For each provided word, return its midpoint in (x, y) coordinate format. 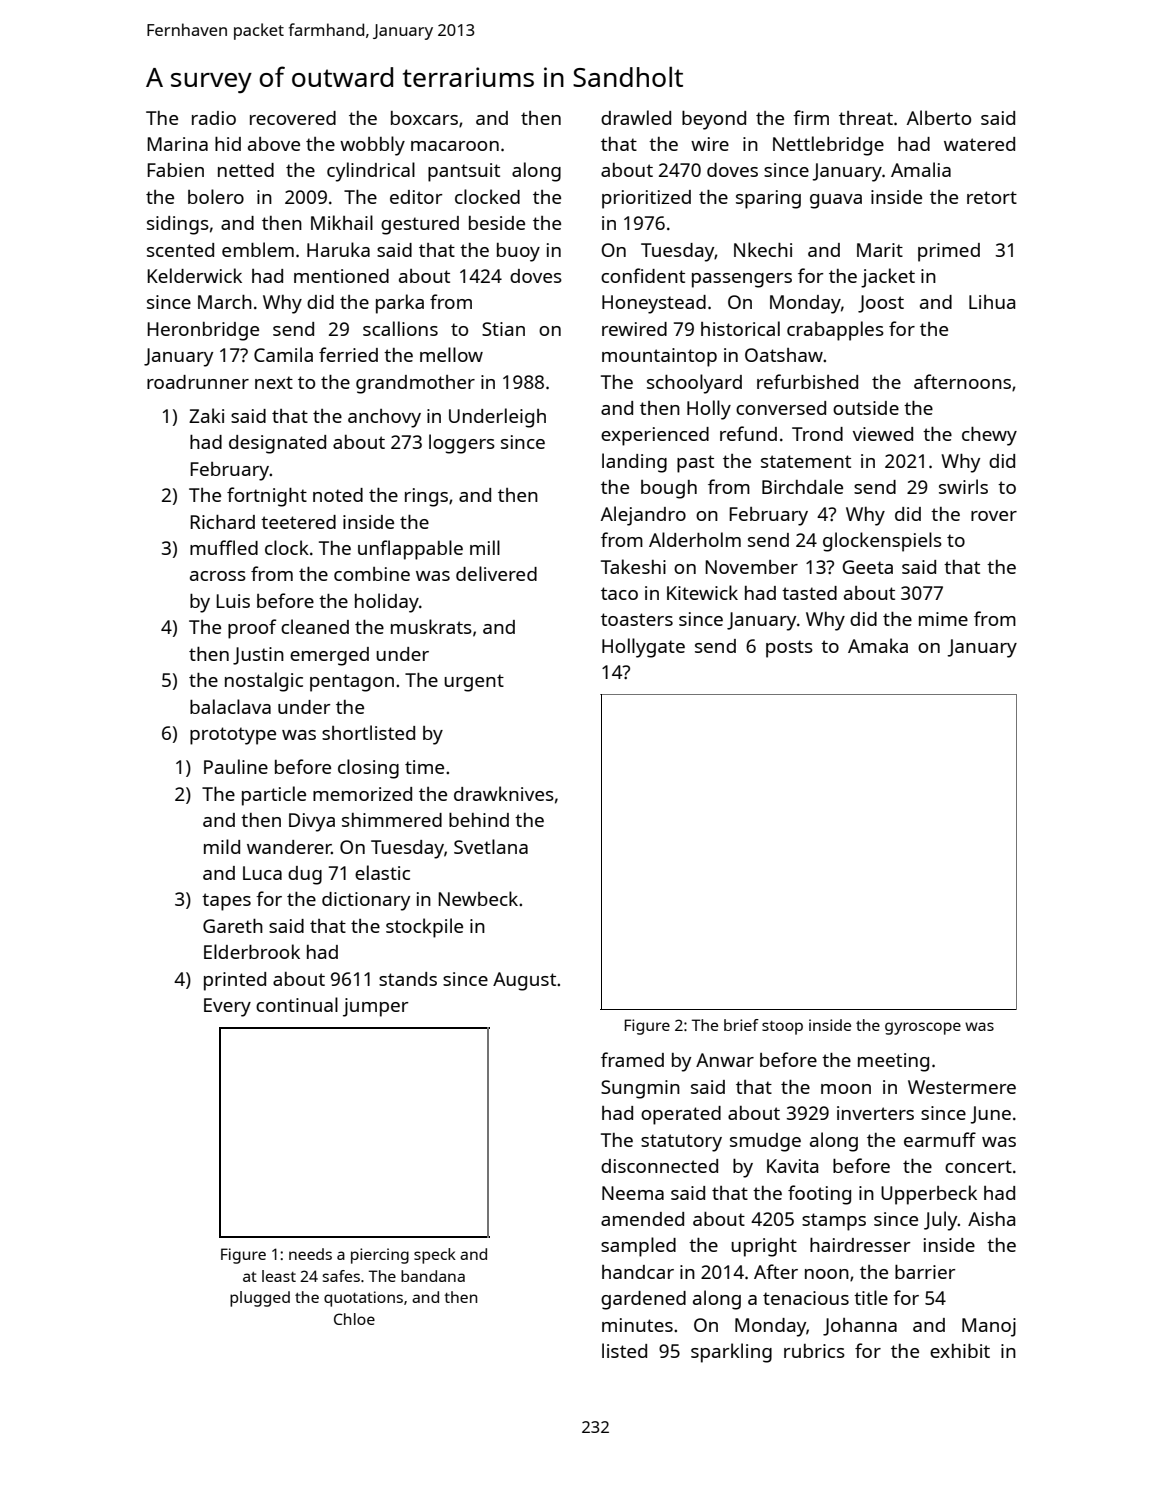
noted (338, 495)
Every (227, 1007)
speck (435, 1256)
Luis (233, 601)
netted (246, 170)
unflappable (410, 550)
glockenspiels (882, 542)
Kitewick (702, 592)
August (524, 981)
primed (949, 252)
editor (416, 197)
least (279, 1276)
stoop (782, 1028)
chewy (989, 436)
